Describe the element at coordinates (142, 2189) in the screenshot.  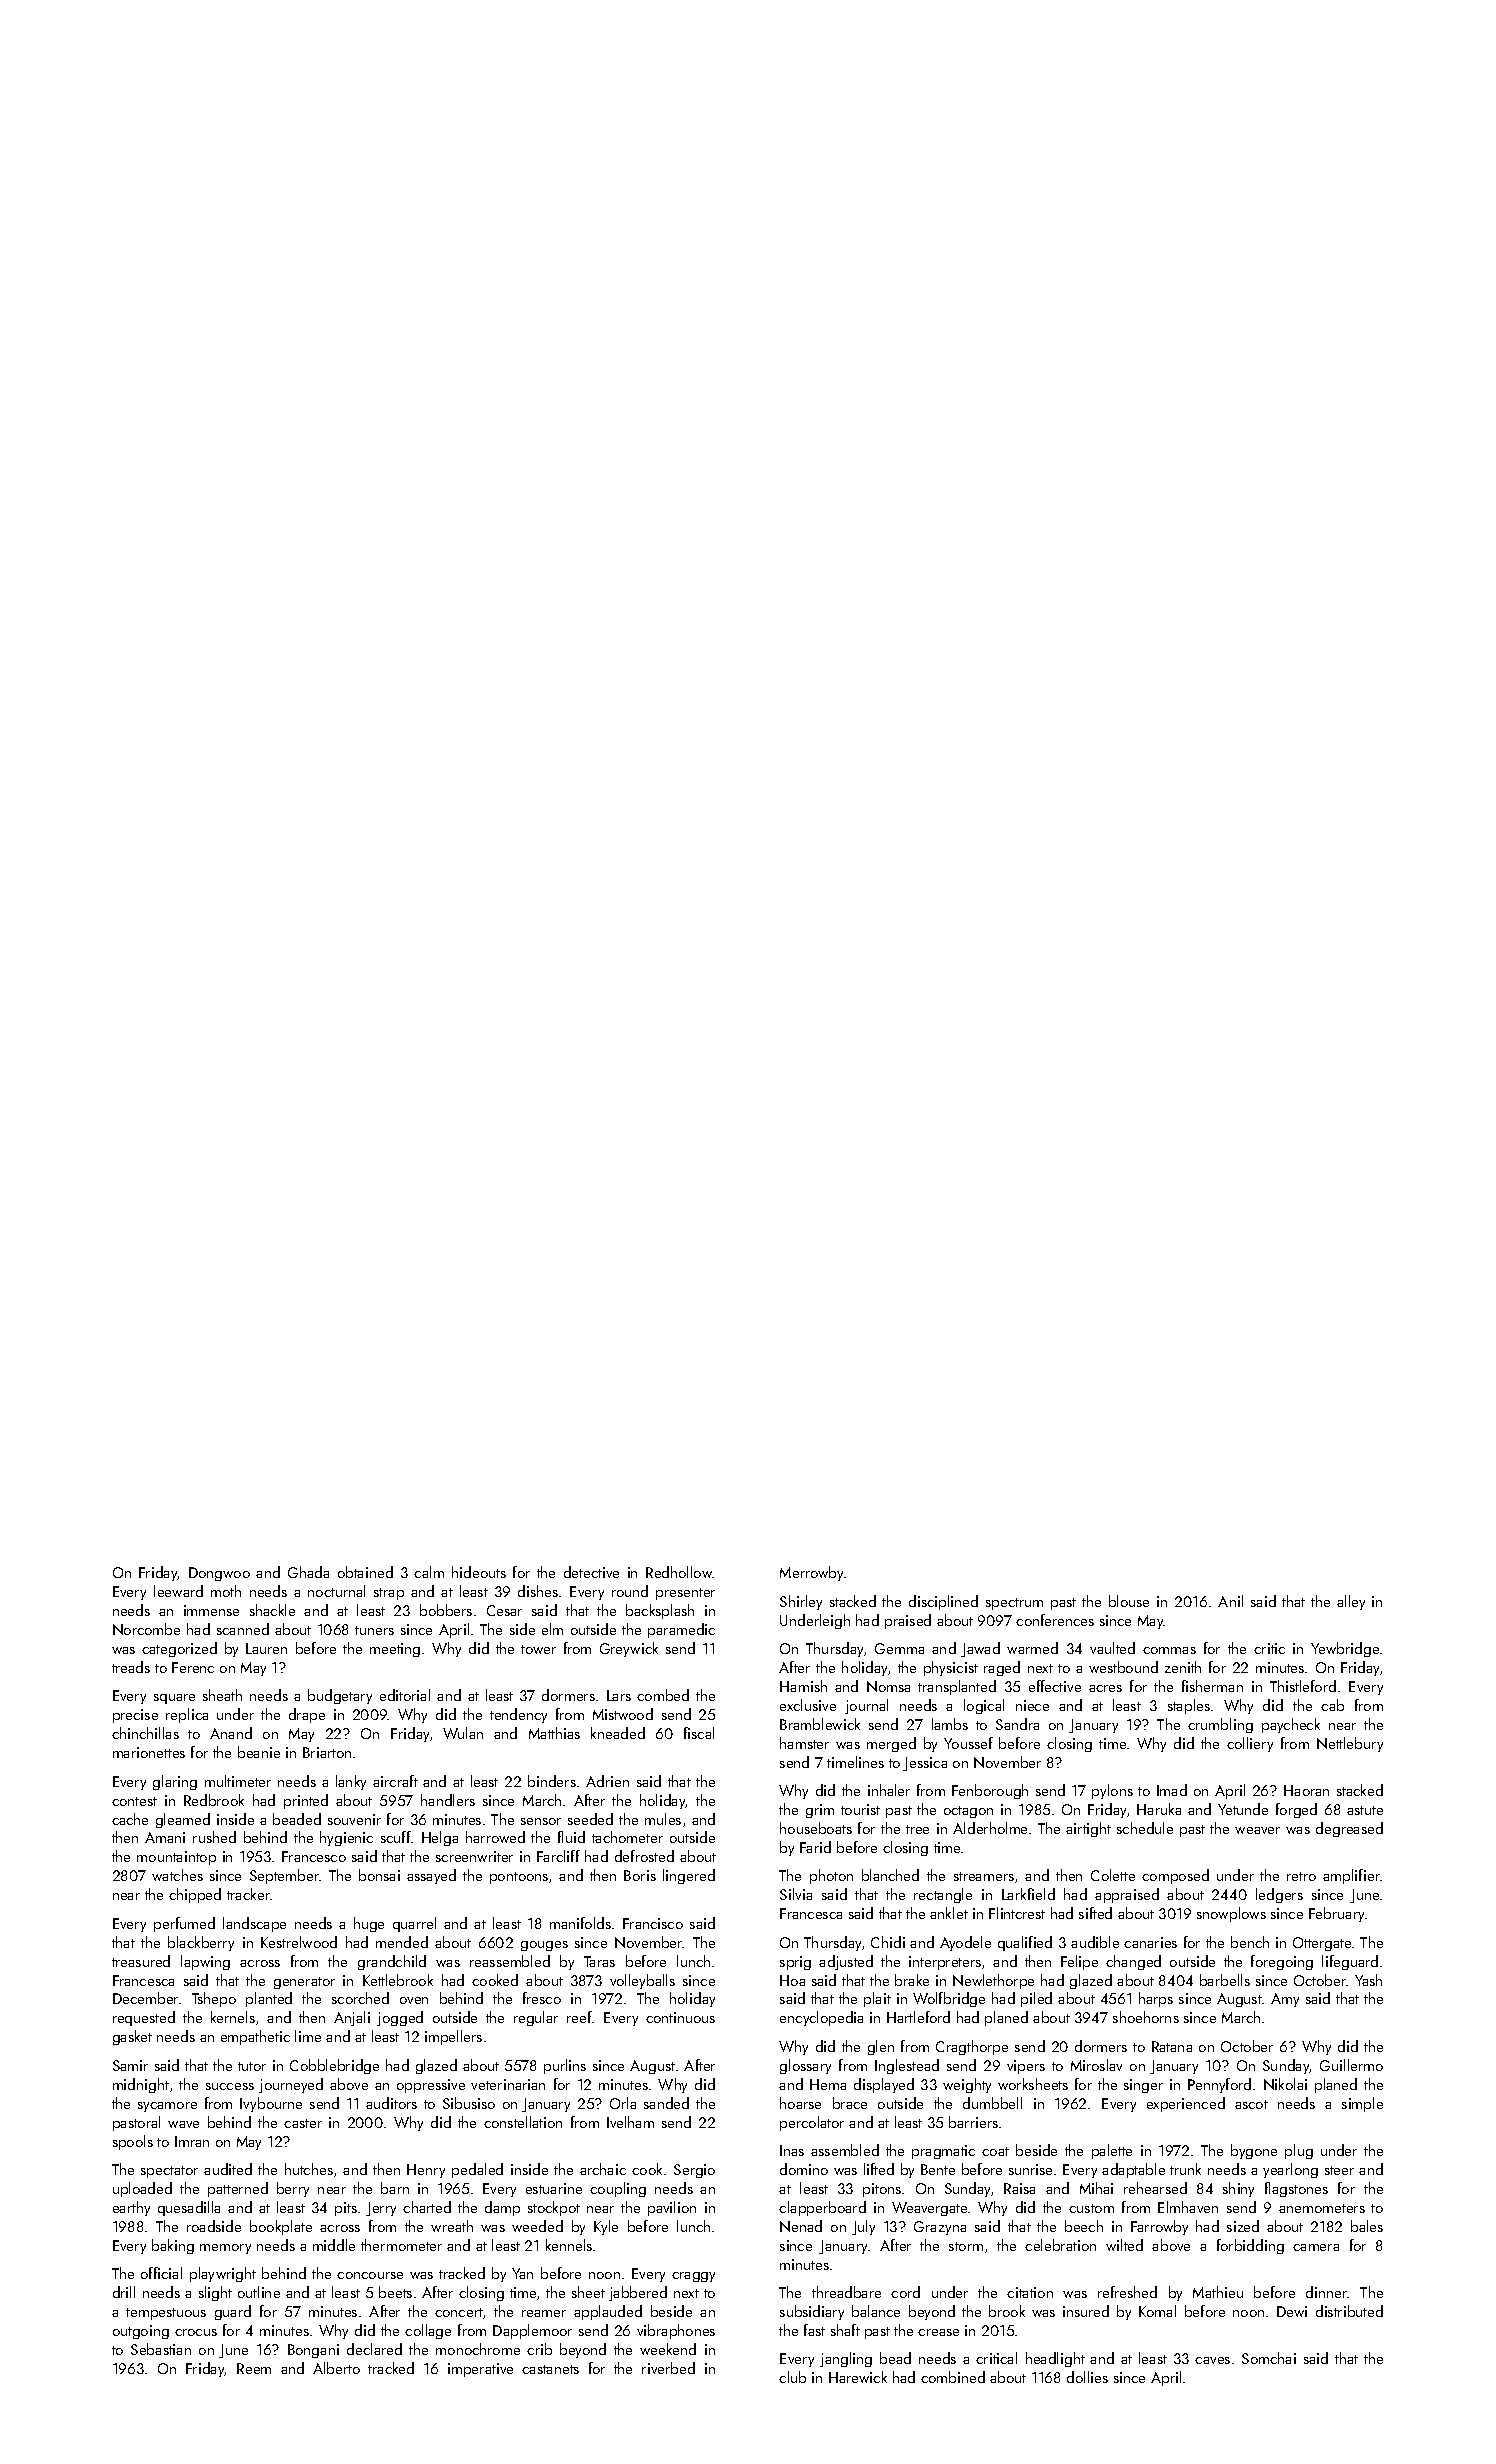
I see `uploaded` at that location.
